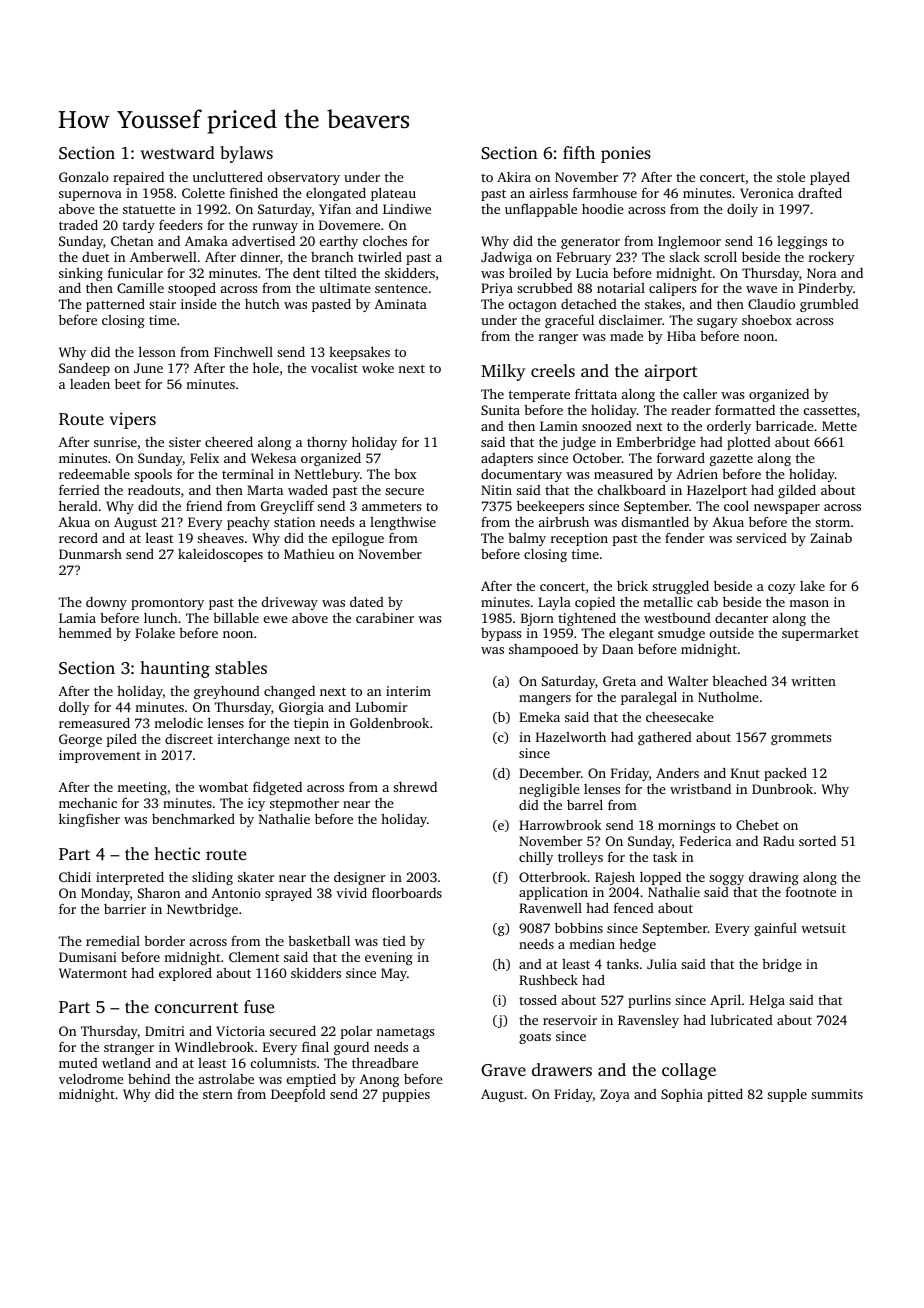  I want to click on stables, so click(241, 667).
